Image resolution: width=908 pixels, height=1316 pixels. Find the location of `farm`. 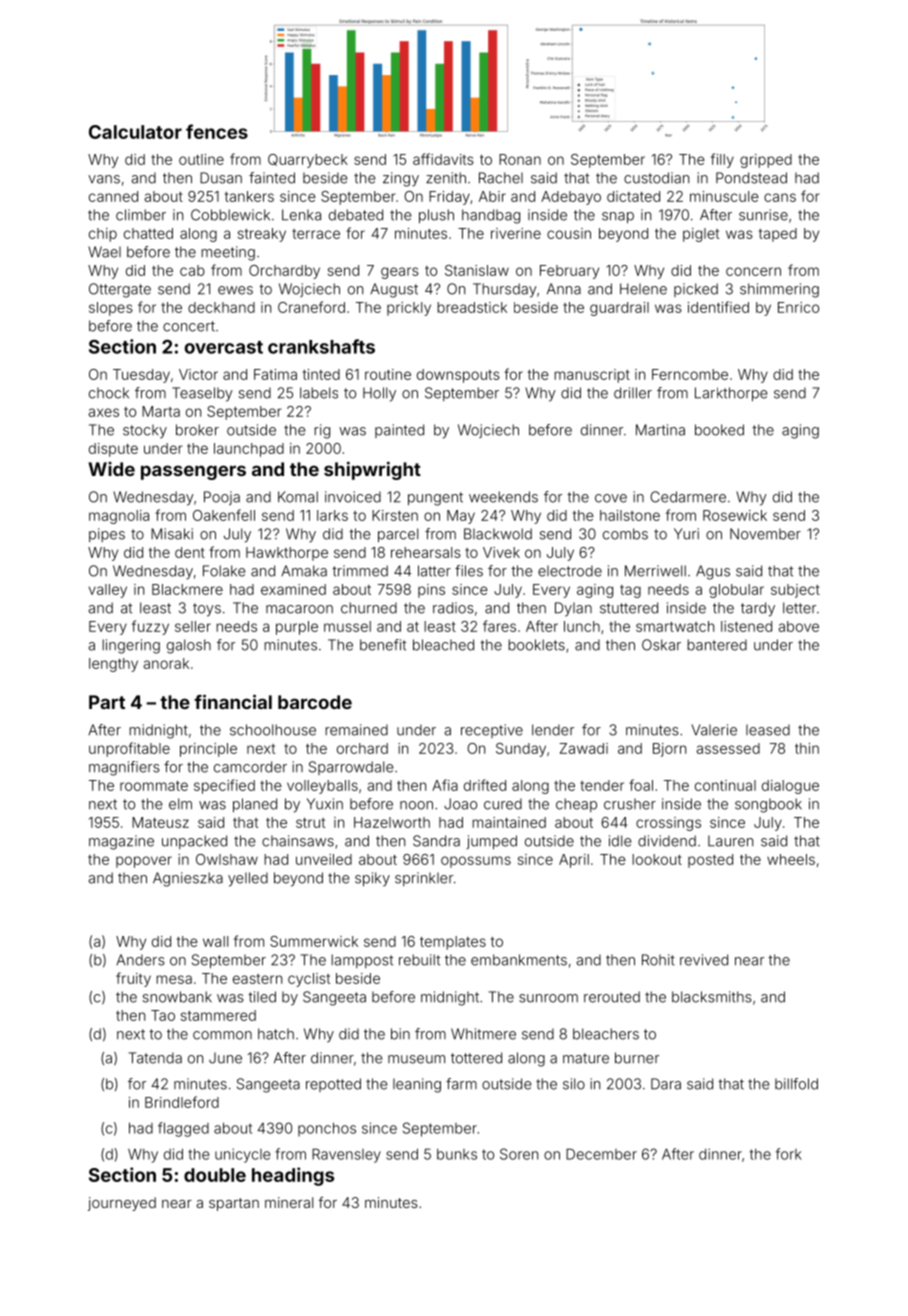

farm is located at coordinates (461, 1084).
